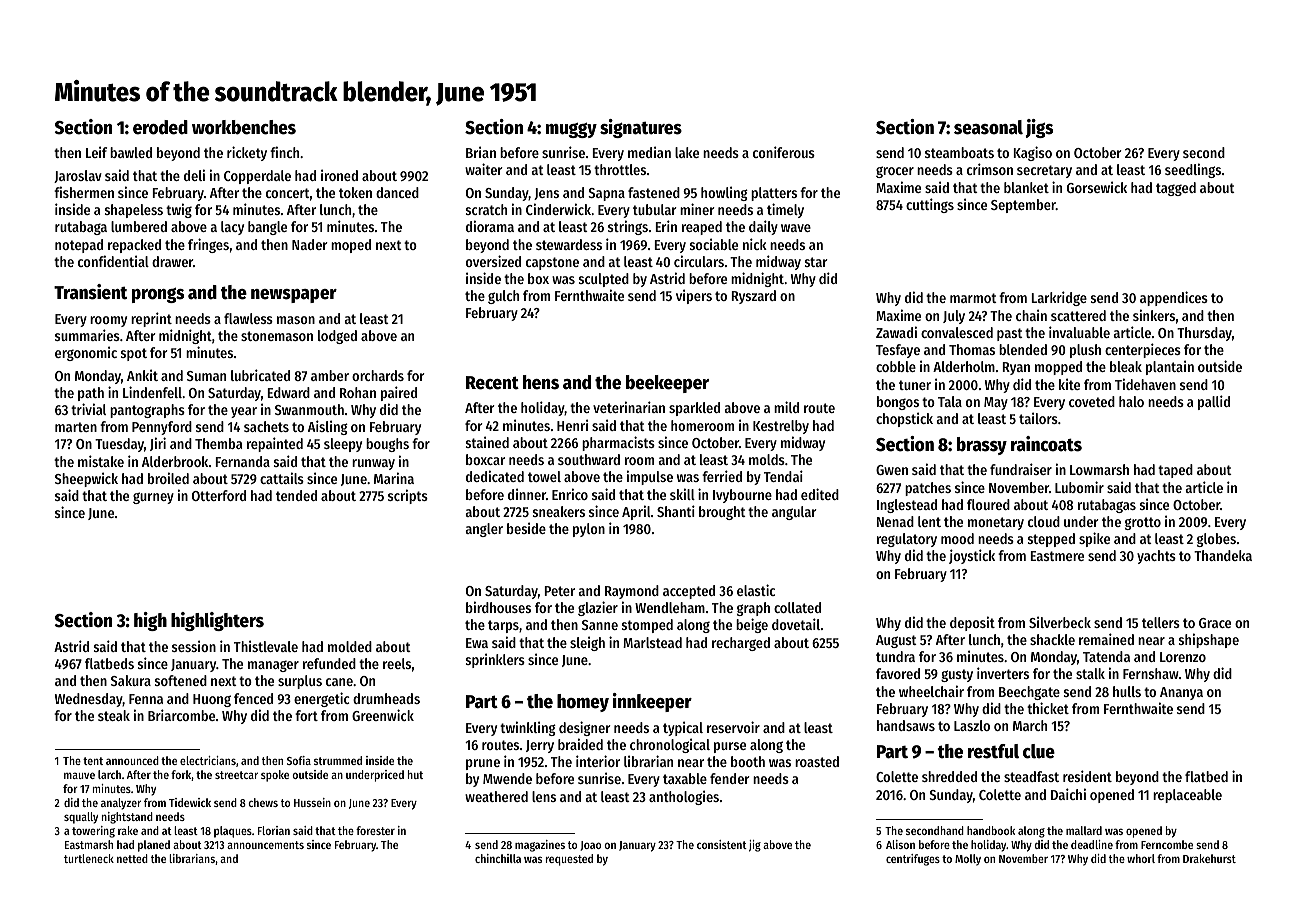 The width and height of the page is (1308, 924). I want to click on scripts, so click(408, 496).
